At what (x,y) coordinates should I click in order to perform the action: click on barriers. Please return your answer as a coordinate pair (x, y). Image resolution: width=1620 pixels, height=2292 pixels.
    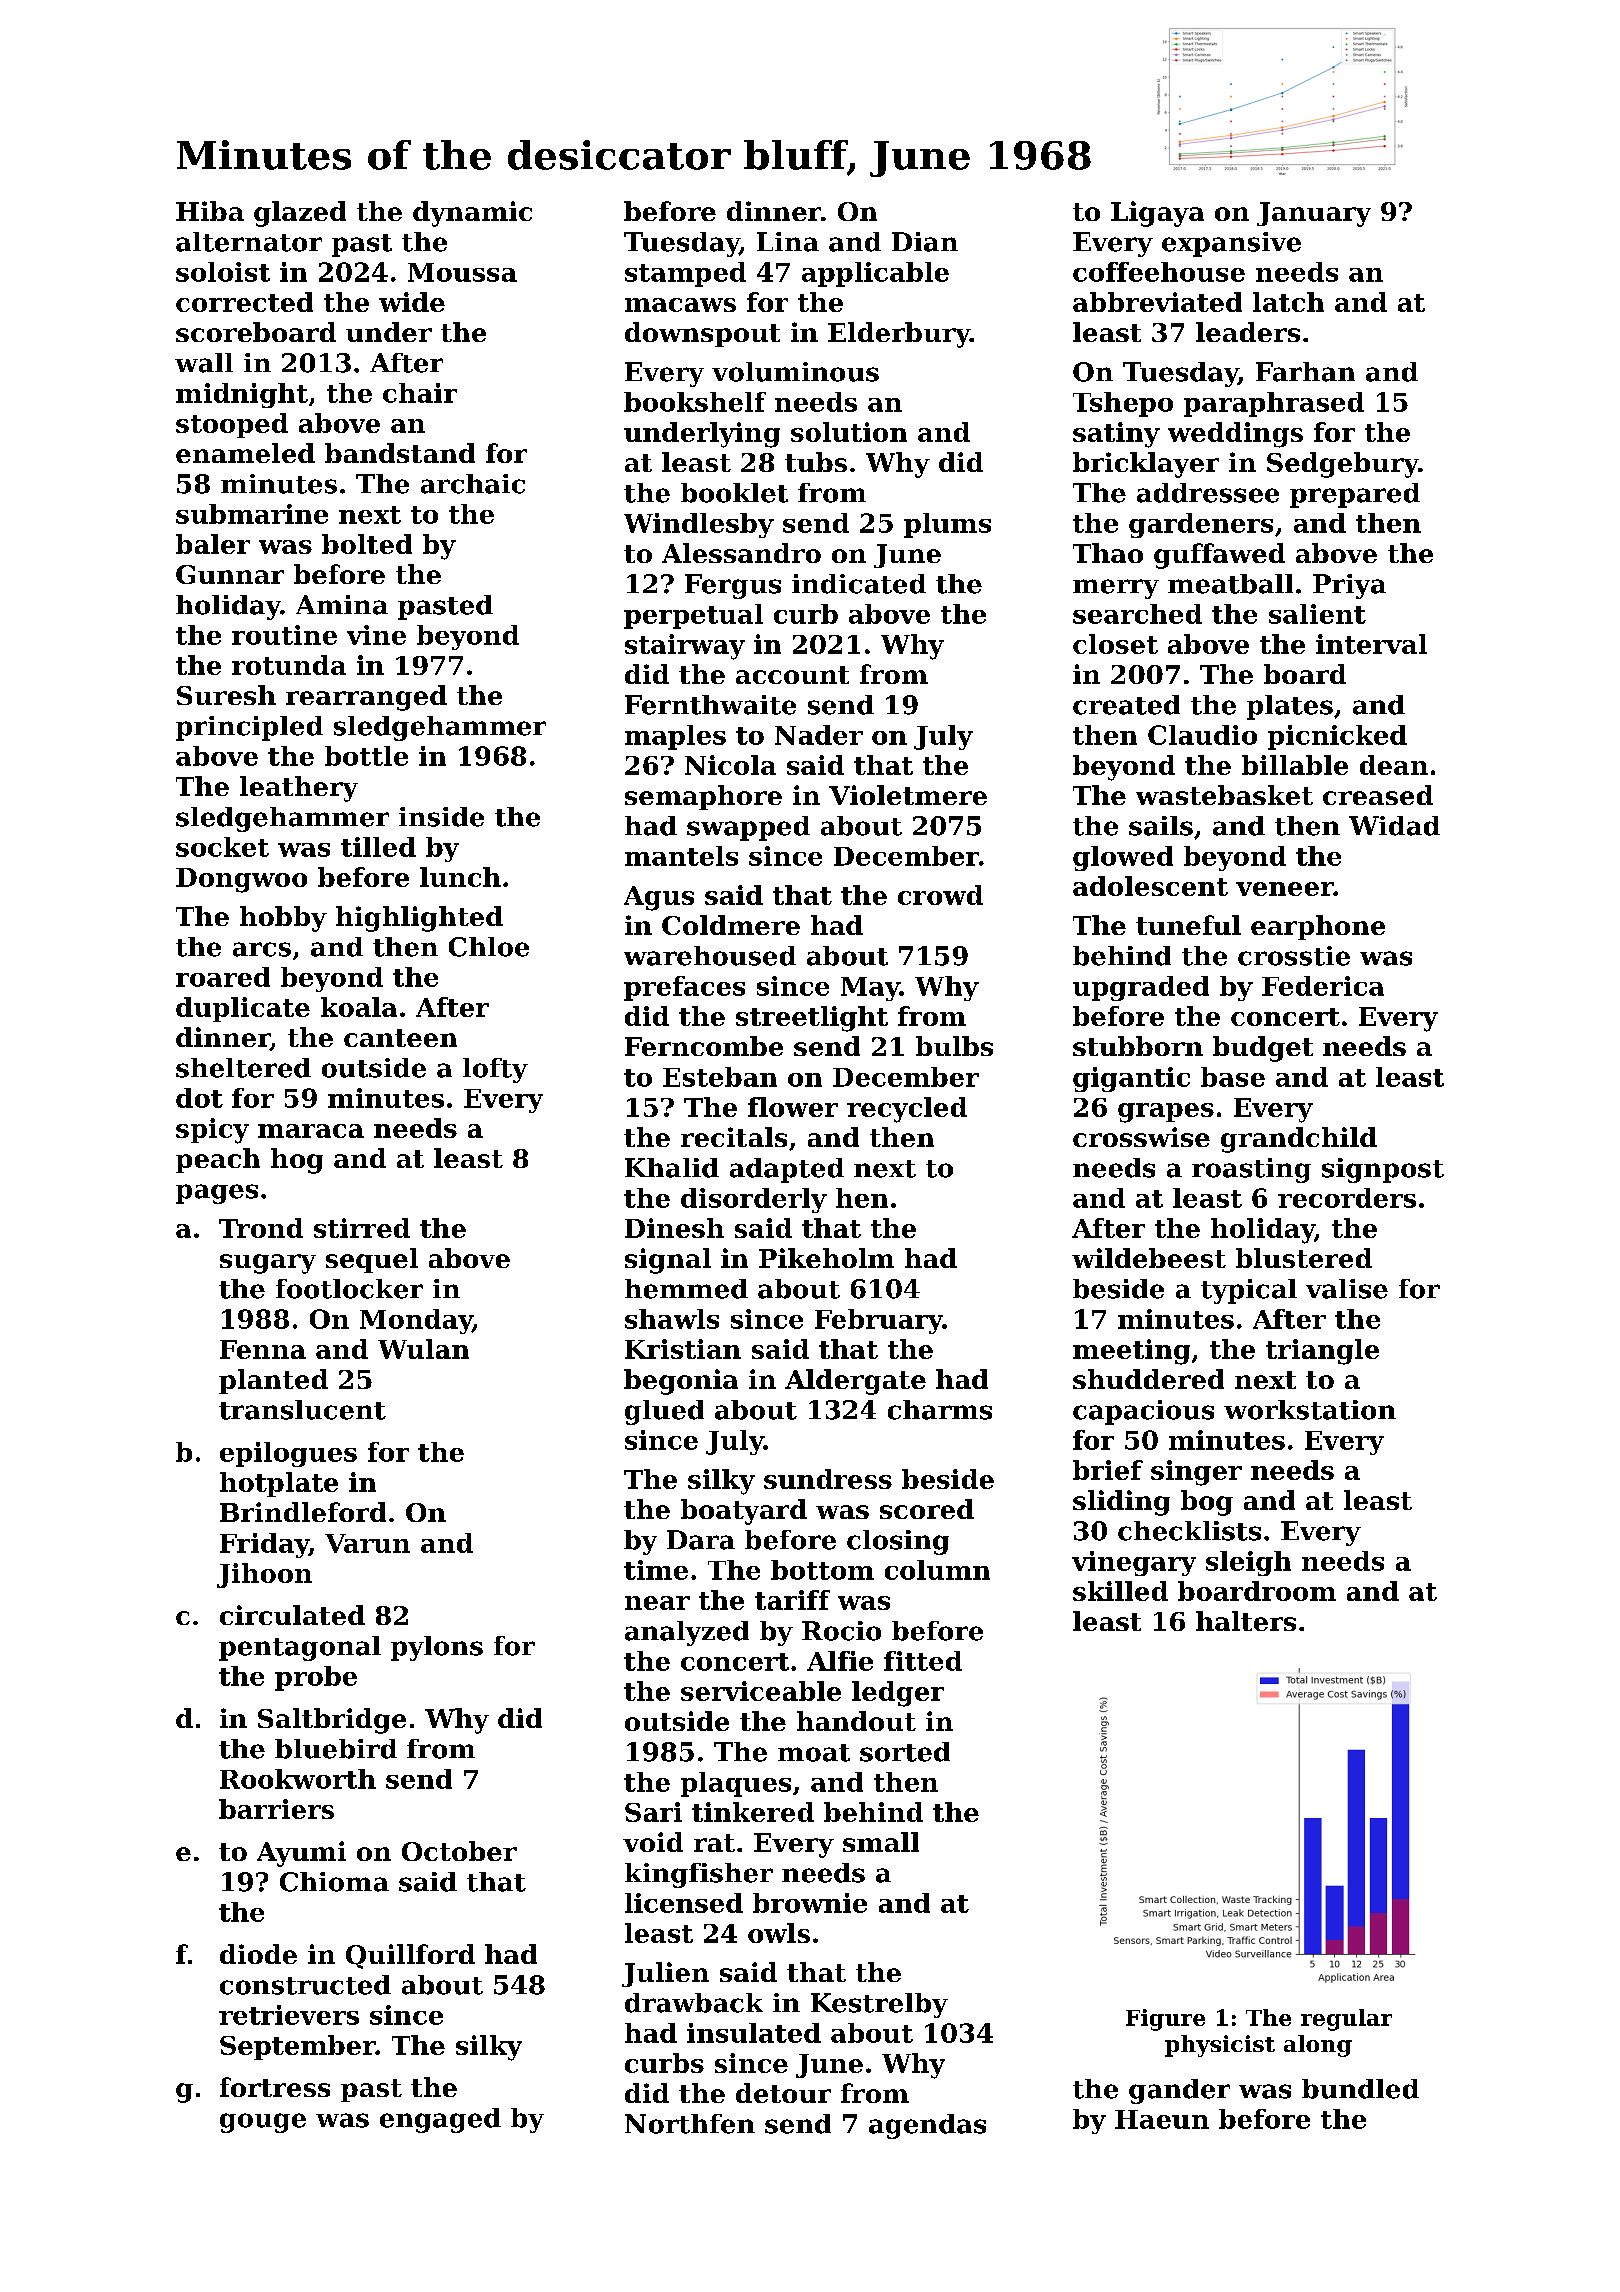
    Looking at the image, I should click on (276, 1809).
